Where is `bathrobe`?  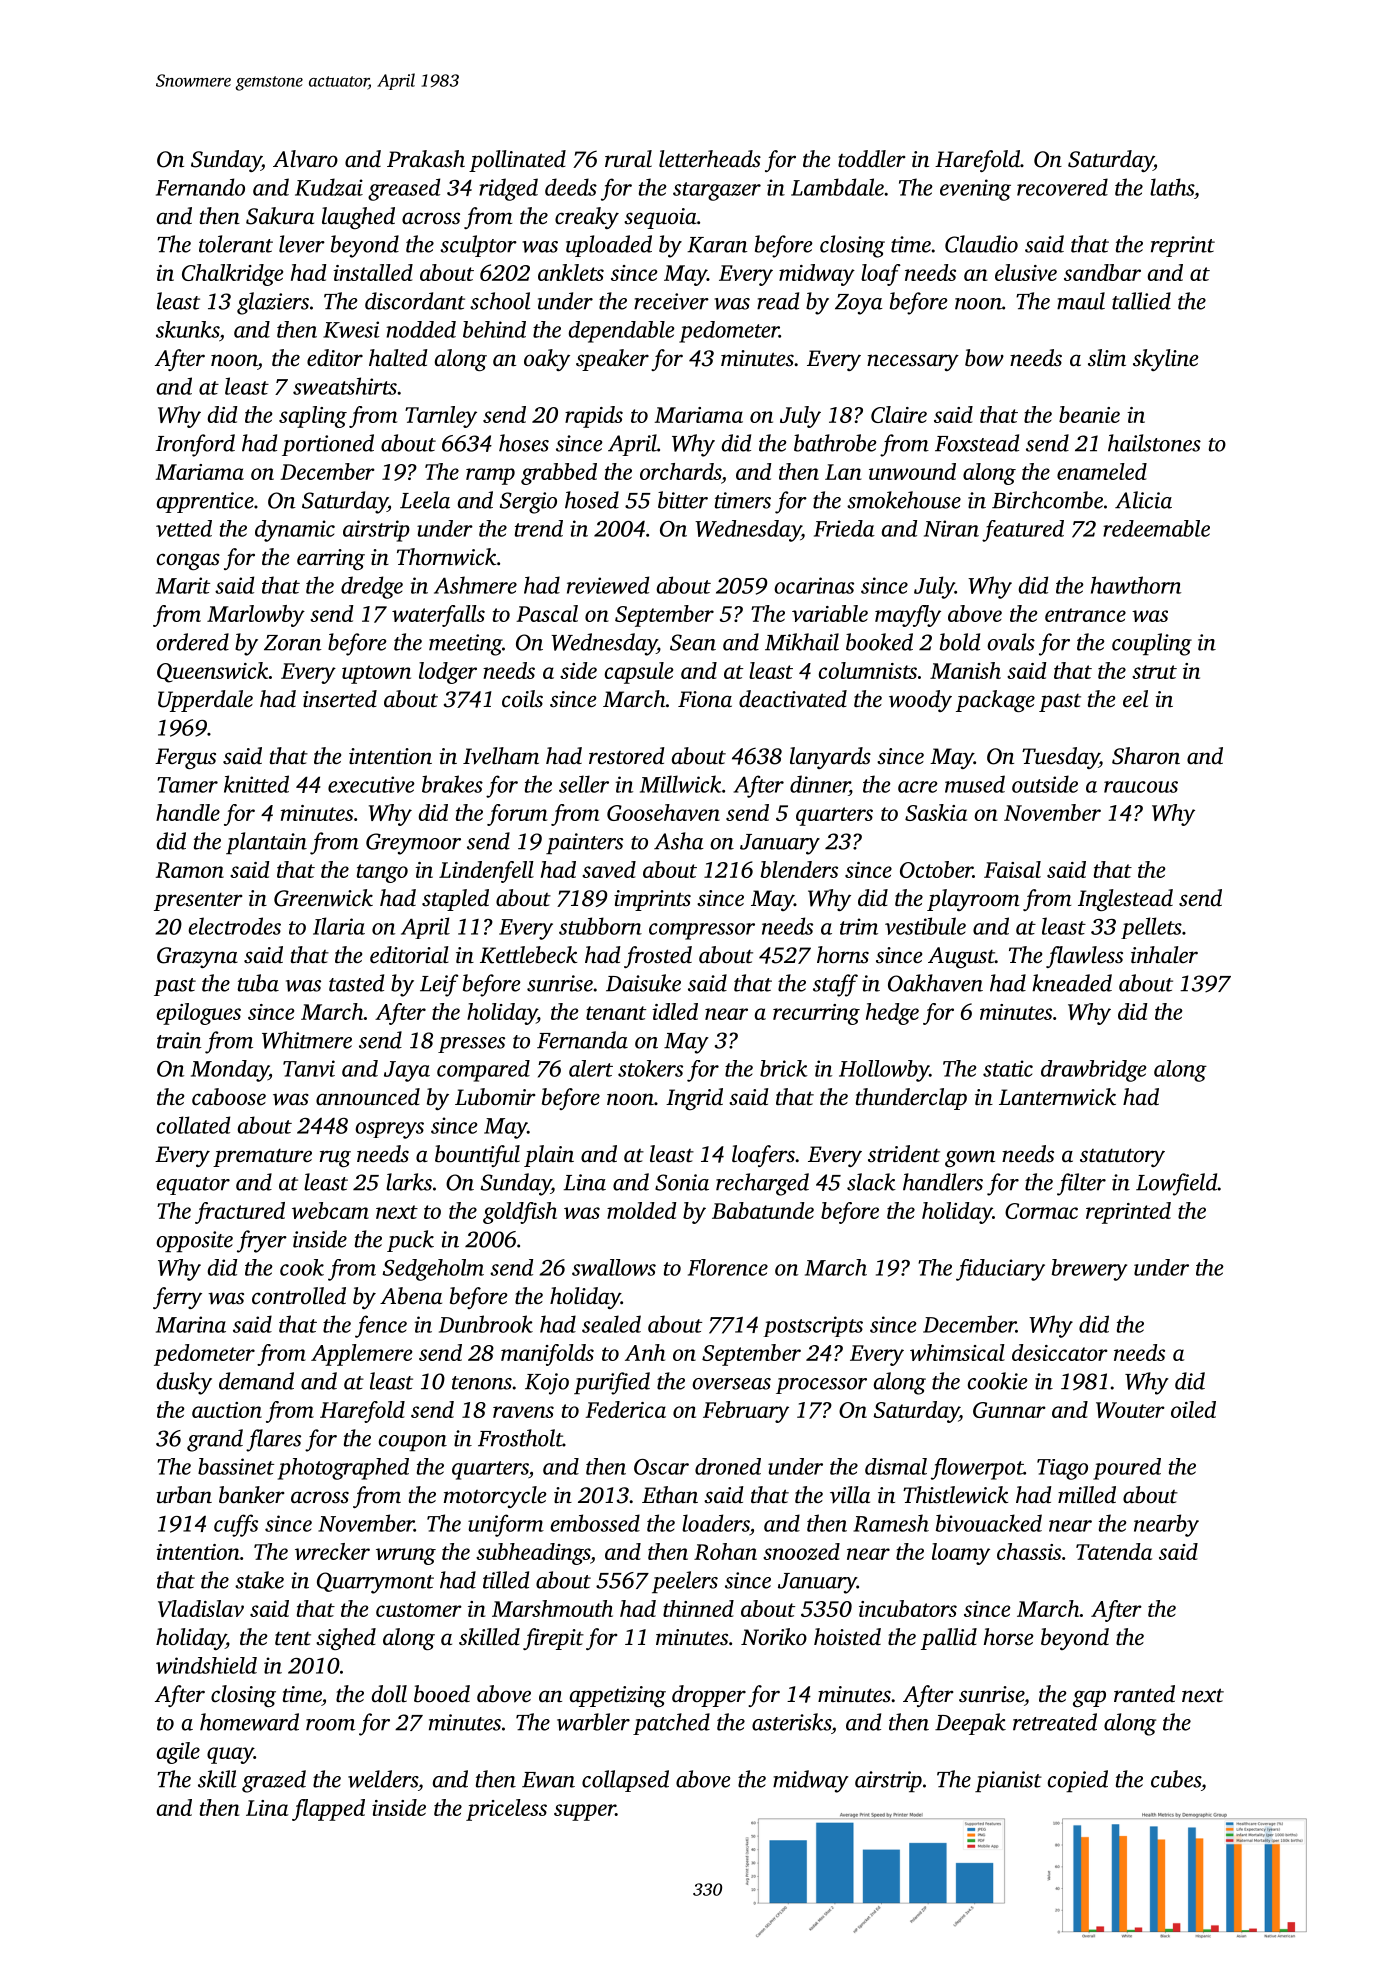
bathrobe is located at coordinates (835, 443).
